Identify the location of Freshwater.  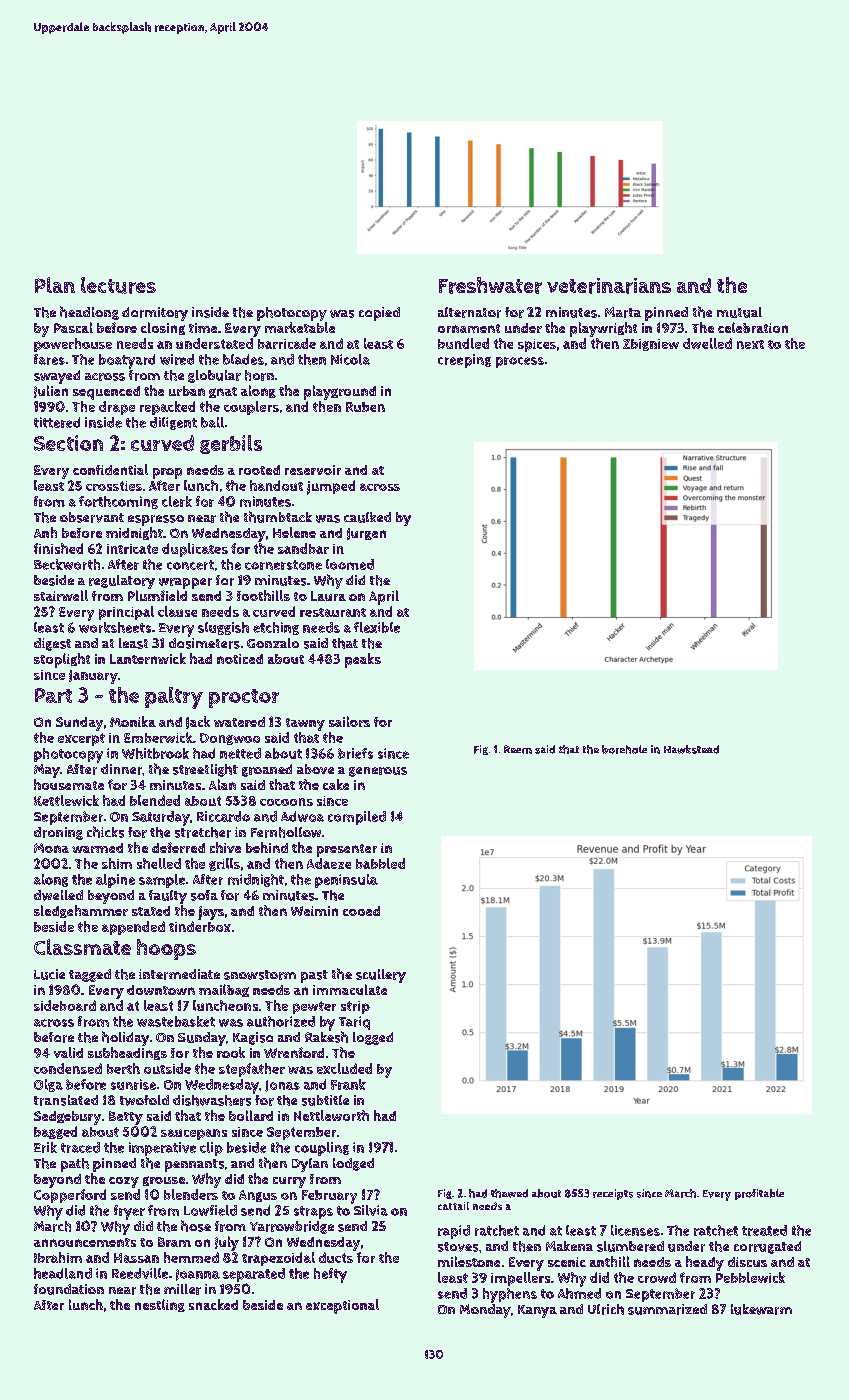
(490, 285).
